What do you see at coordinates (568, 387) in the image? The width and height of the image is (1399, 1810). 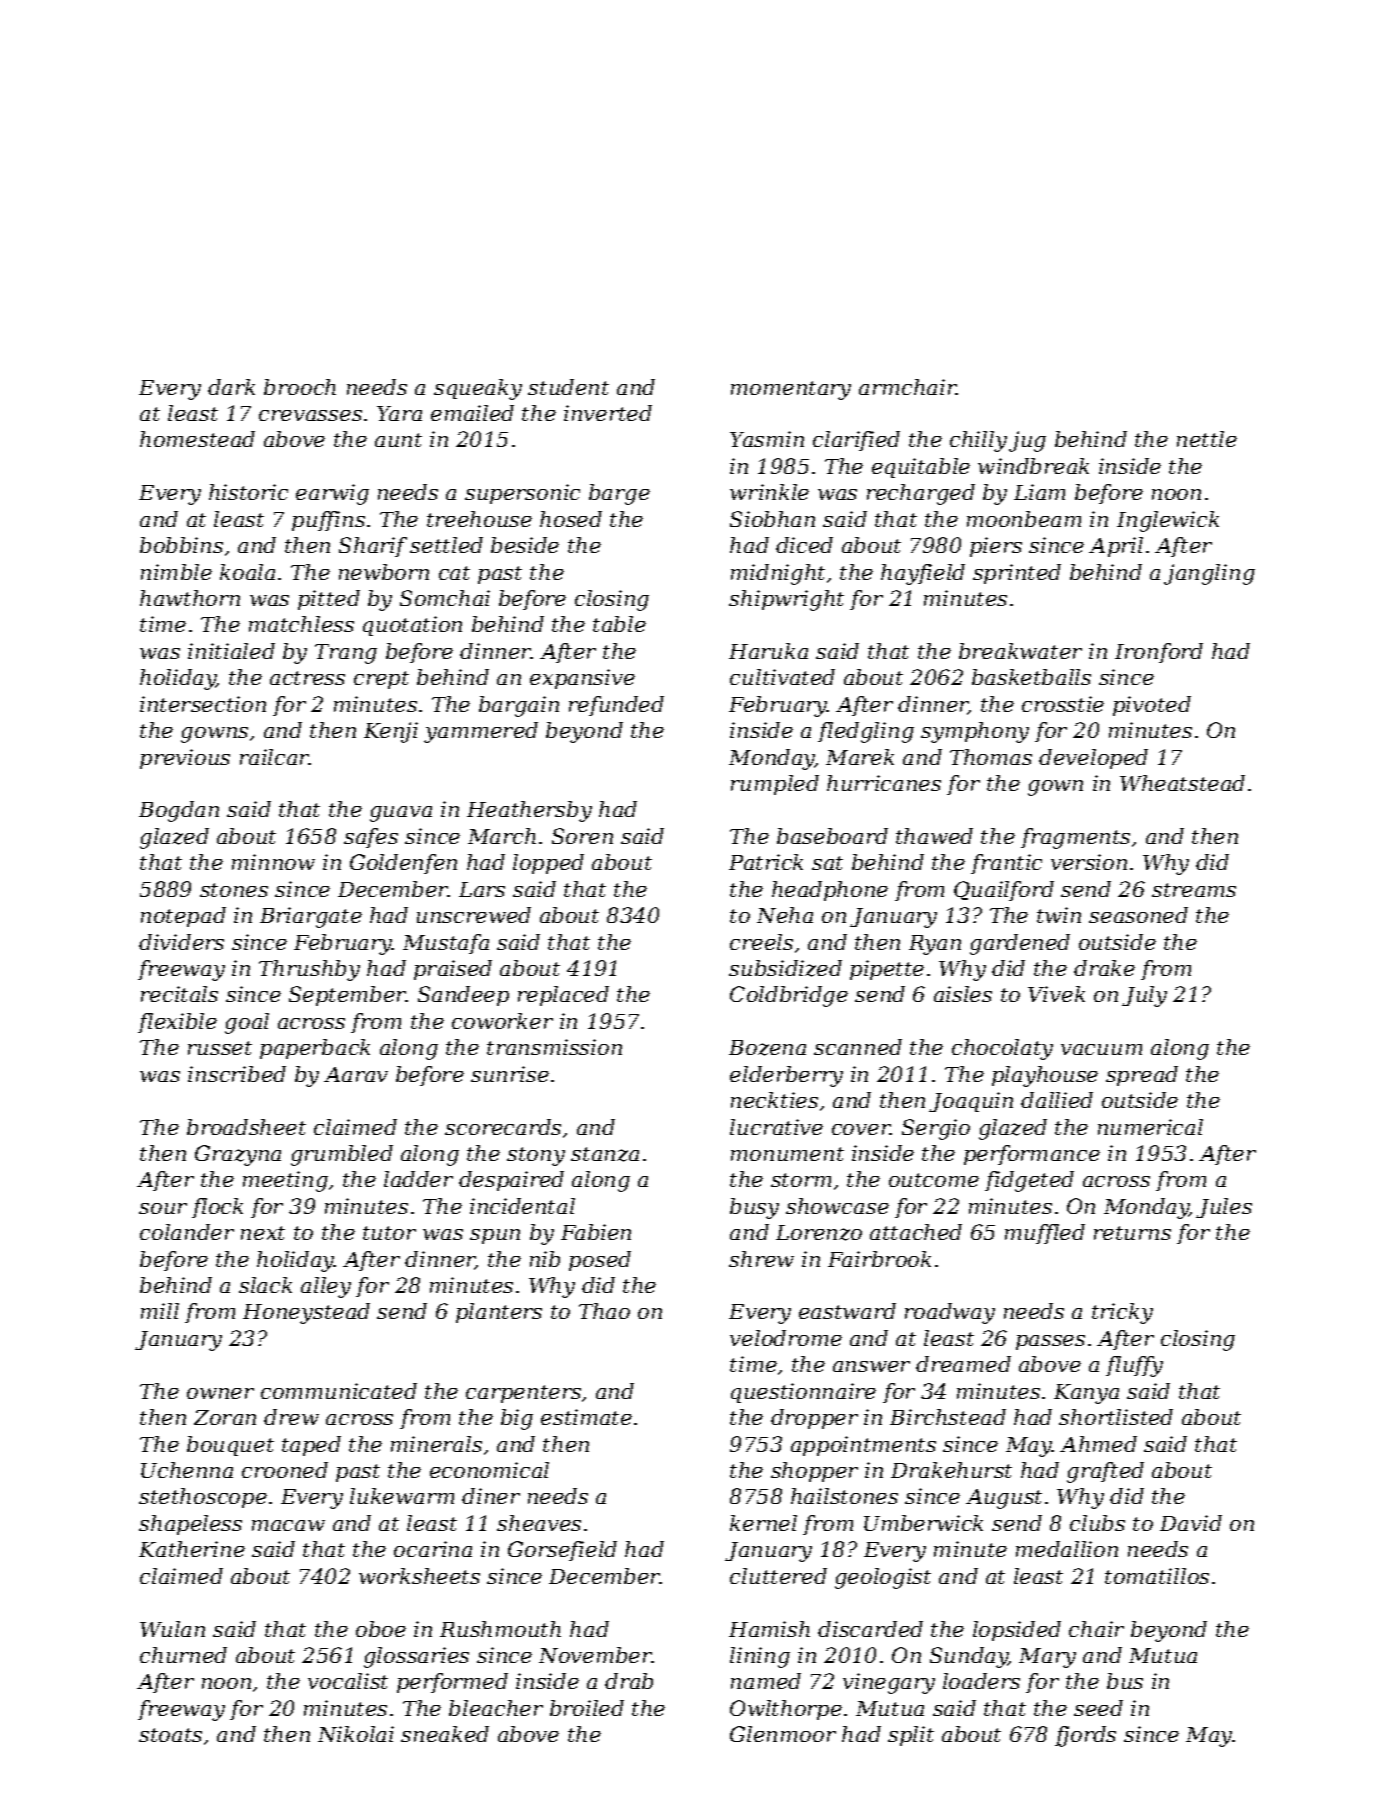 I see `student` at bounding box center [568, 387].
